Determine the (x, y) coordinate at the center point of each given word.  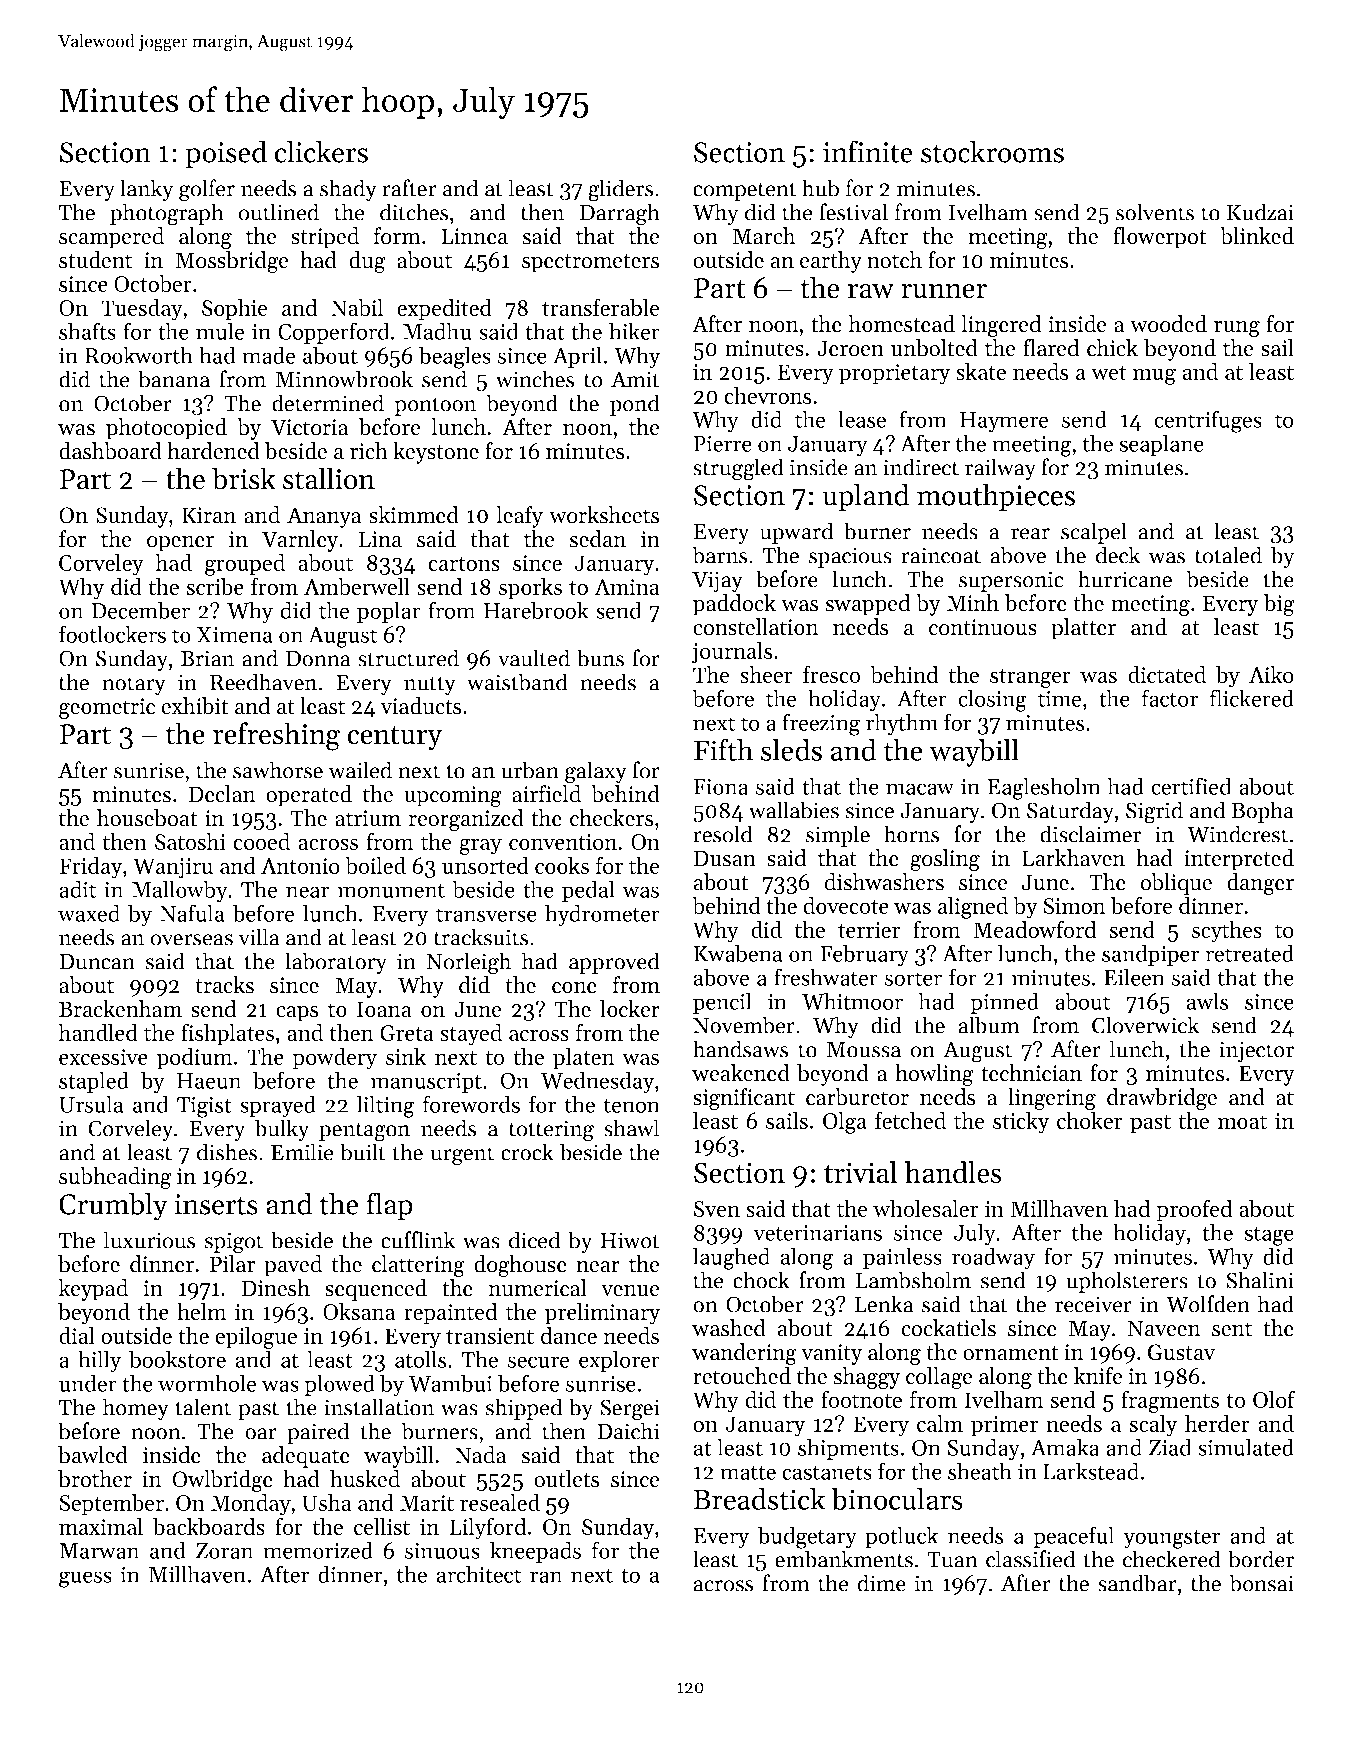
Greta (406, 1033)
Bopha (1263, 812)
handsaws (741, 1049)
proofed (1194, 1210)
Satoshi (190, 841)
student (95, 260)
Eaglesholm (1044, 788)
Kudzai (1260, 212)
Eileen (1134, 977)
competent (745, 191)
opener (180, 544)
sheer (766, 674)
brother (95, 1479)
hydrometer (602, 915)
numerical (538, 1288)
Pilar (233, 1264)
